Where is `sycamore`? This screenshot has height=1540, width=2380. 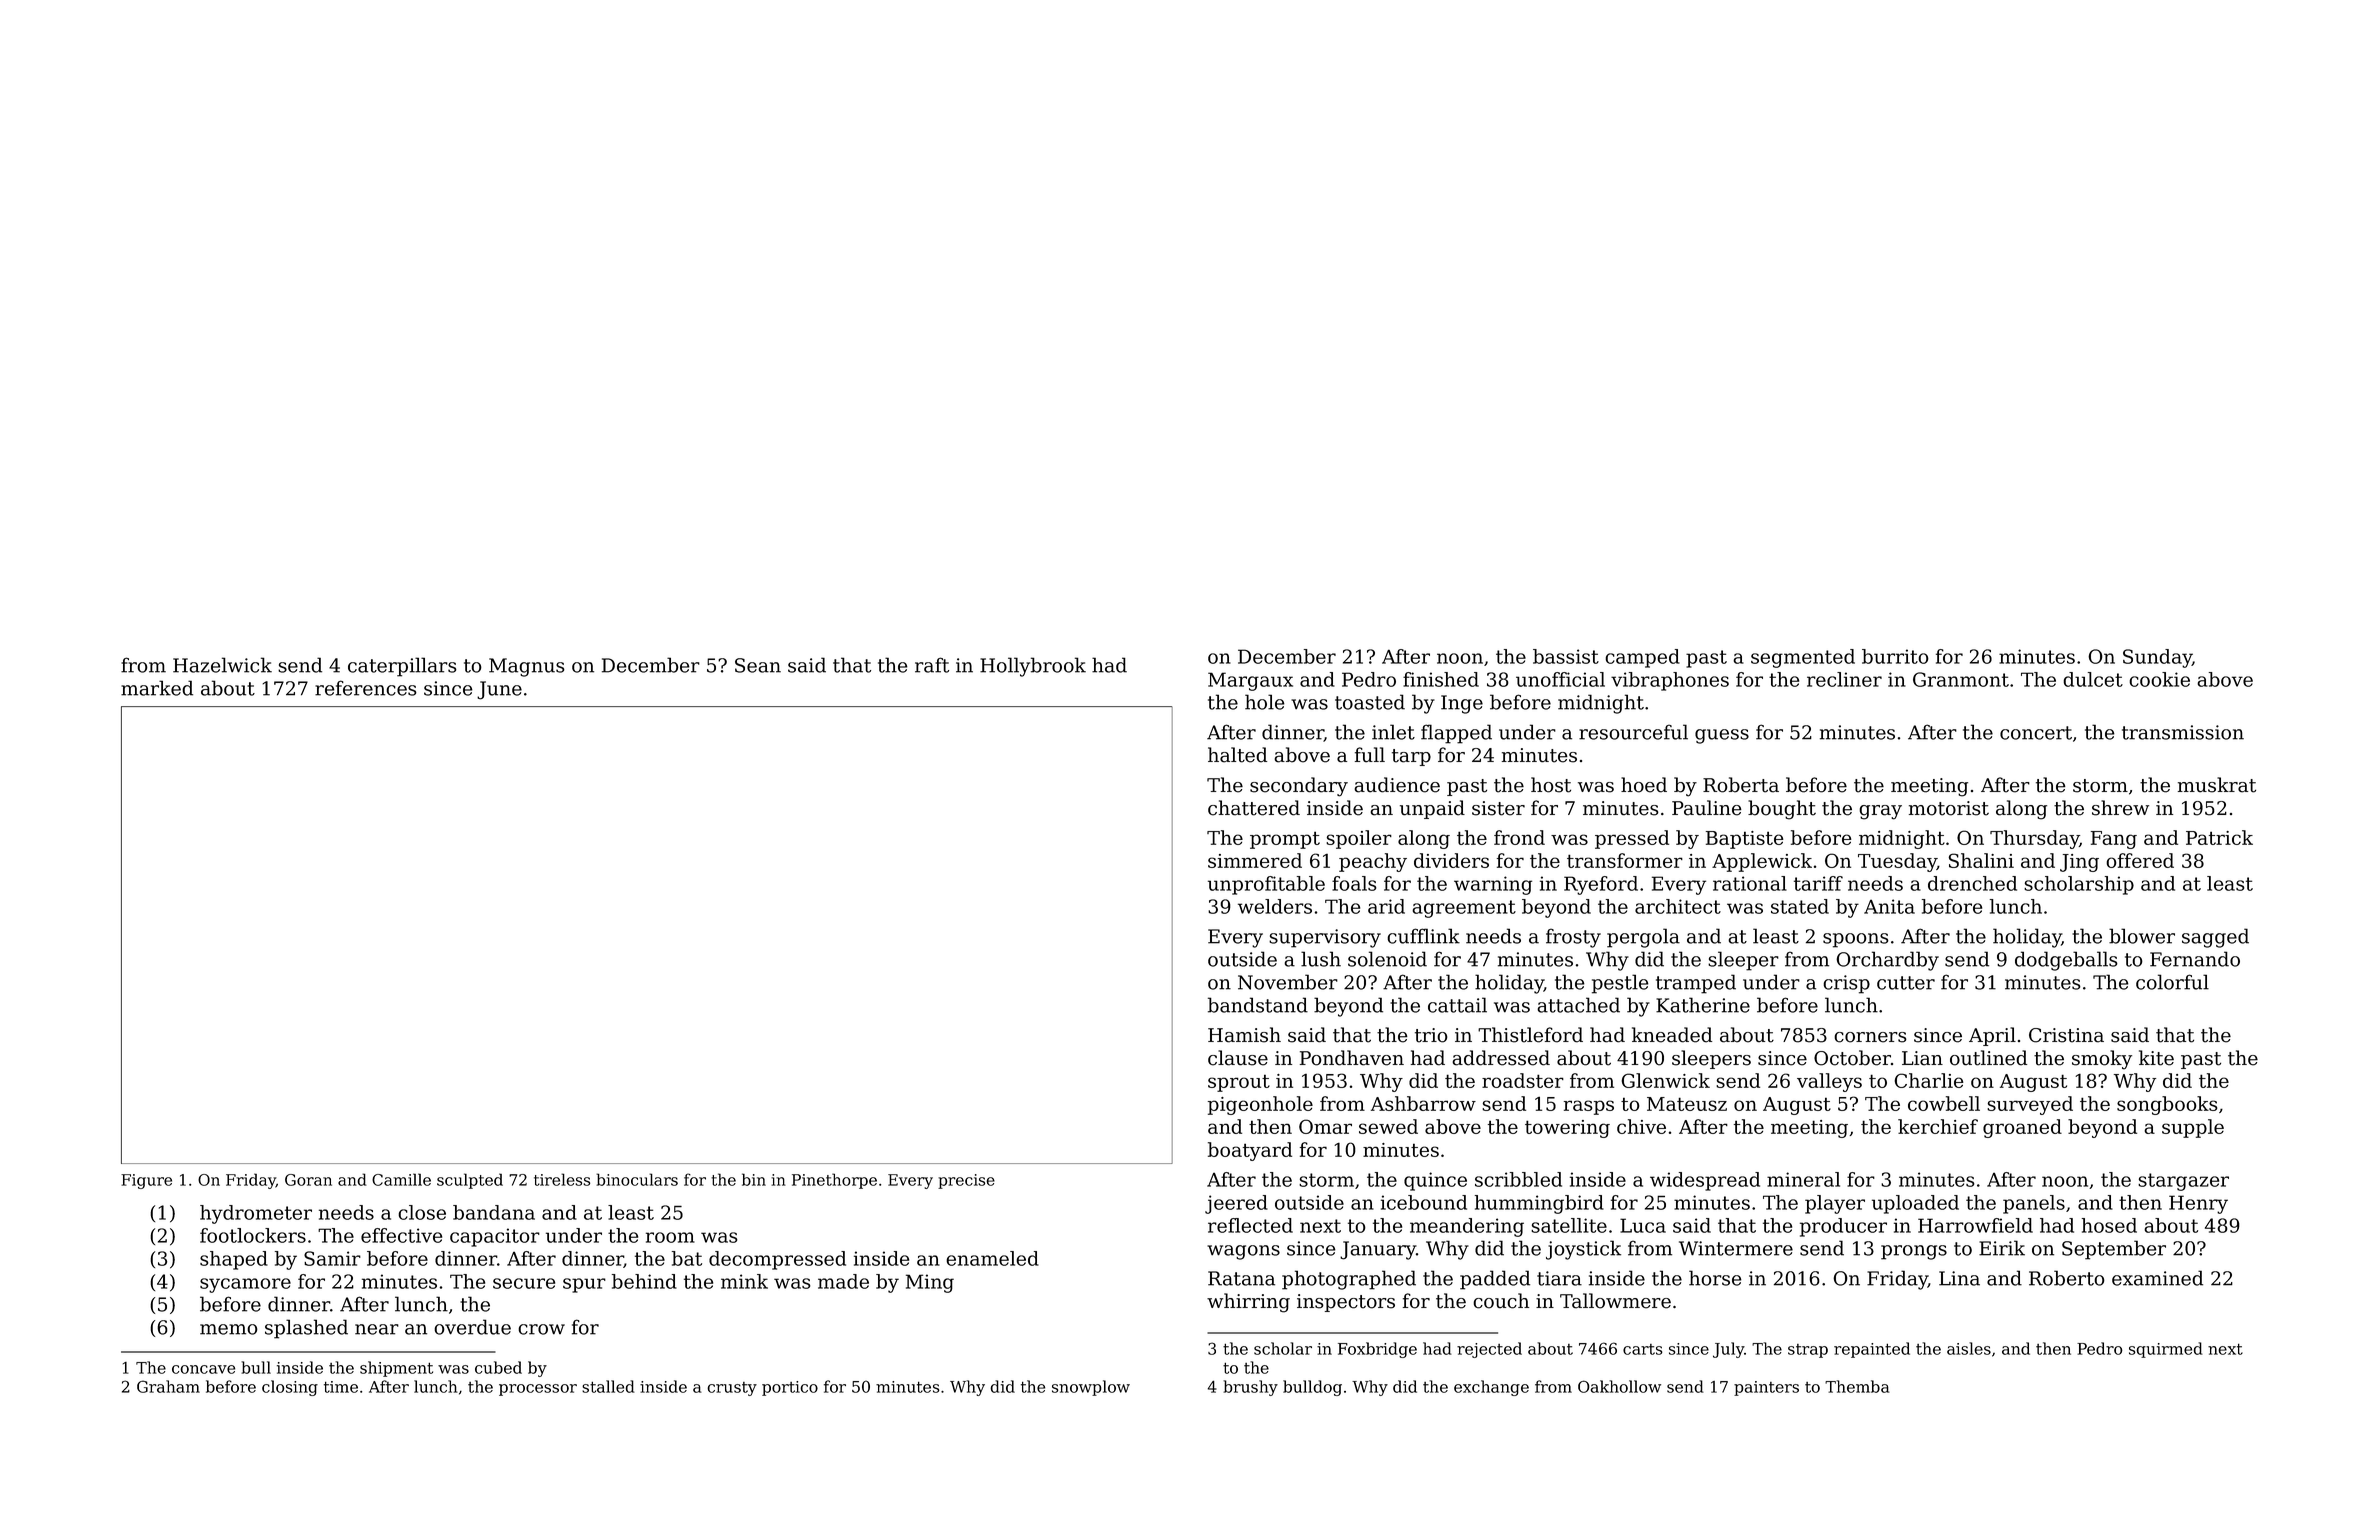
sycamore is located at coordinates (245, 1285).
